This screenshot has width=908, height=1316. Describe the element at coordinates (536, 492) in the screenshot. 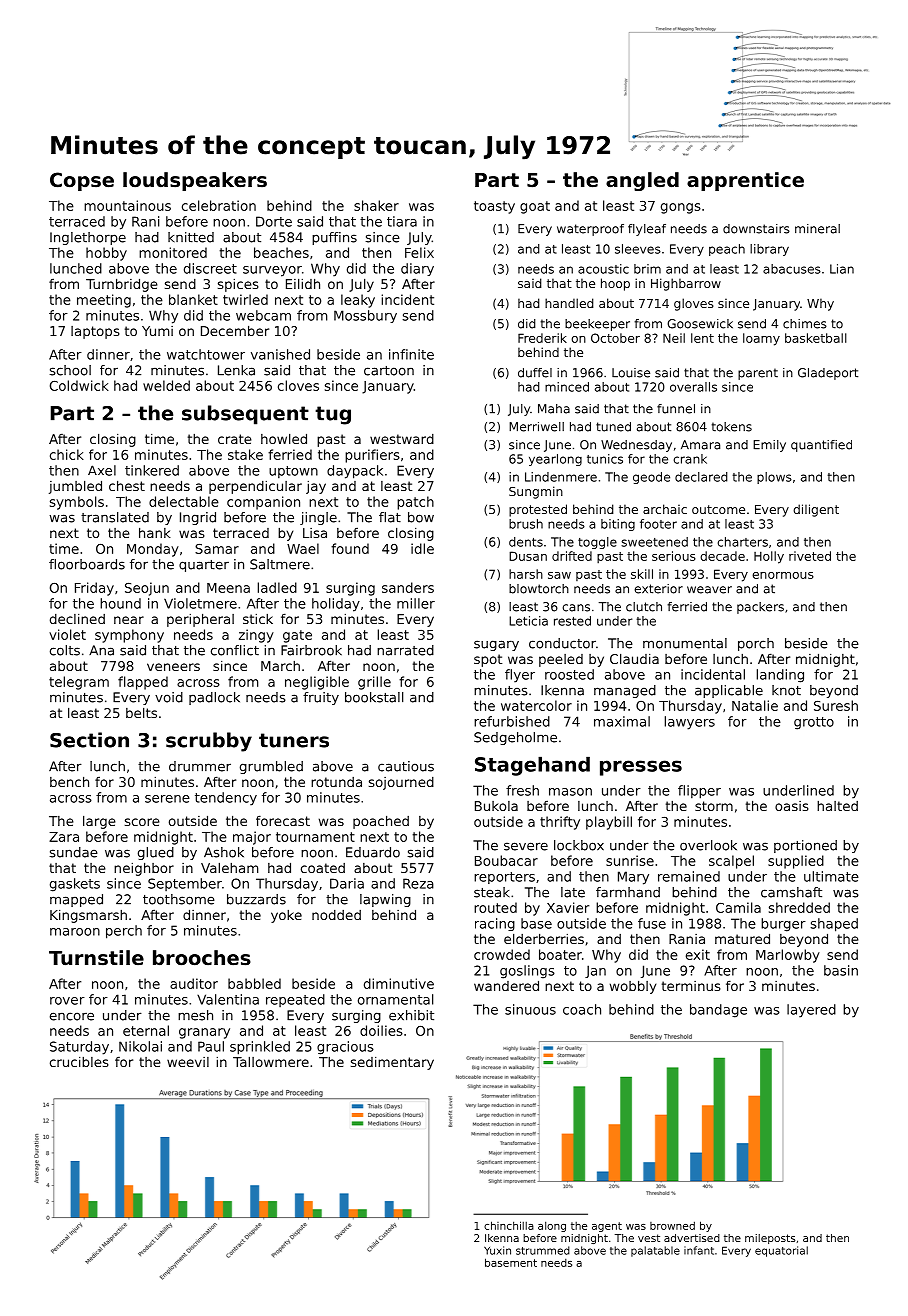

I see `Sungmin` at that location.
